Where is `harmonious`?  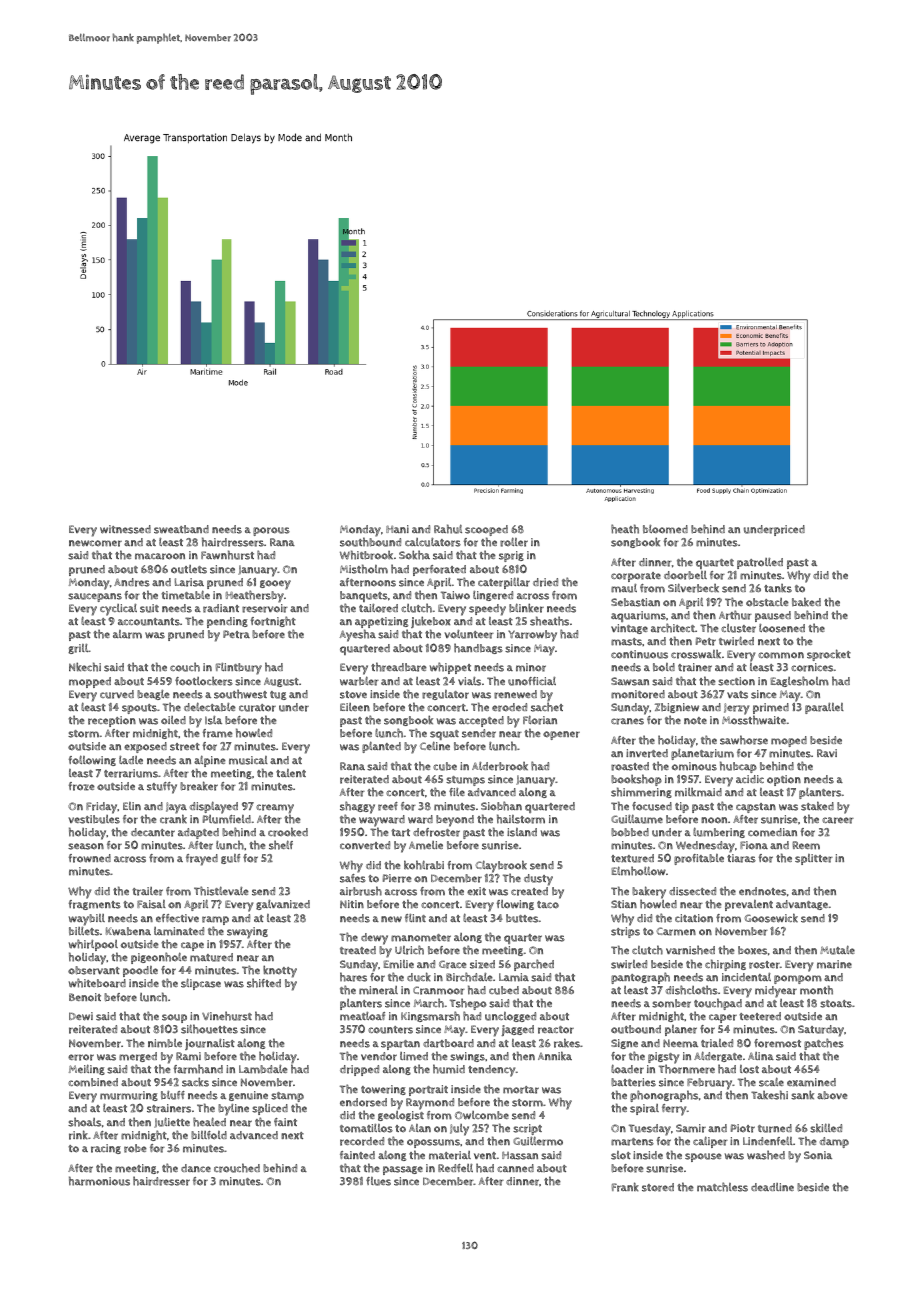
harmonious is located at coordinates (99, 1181).
